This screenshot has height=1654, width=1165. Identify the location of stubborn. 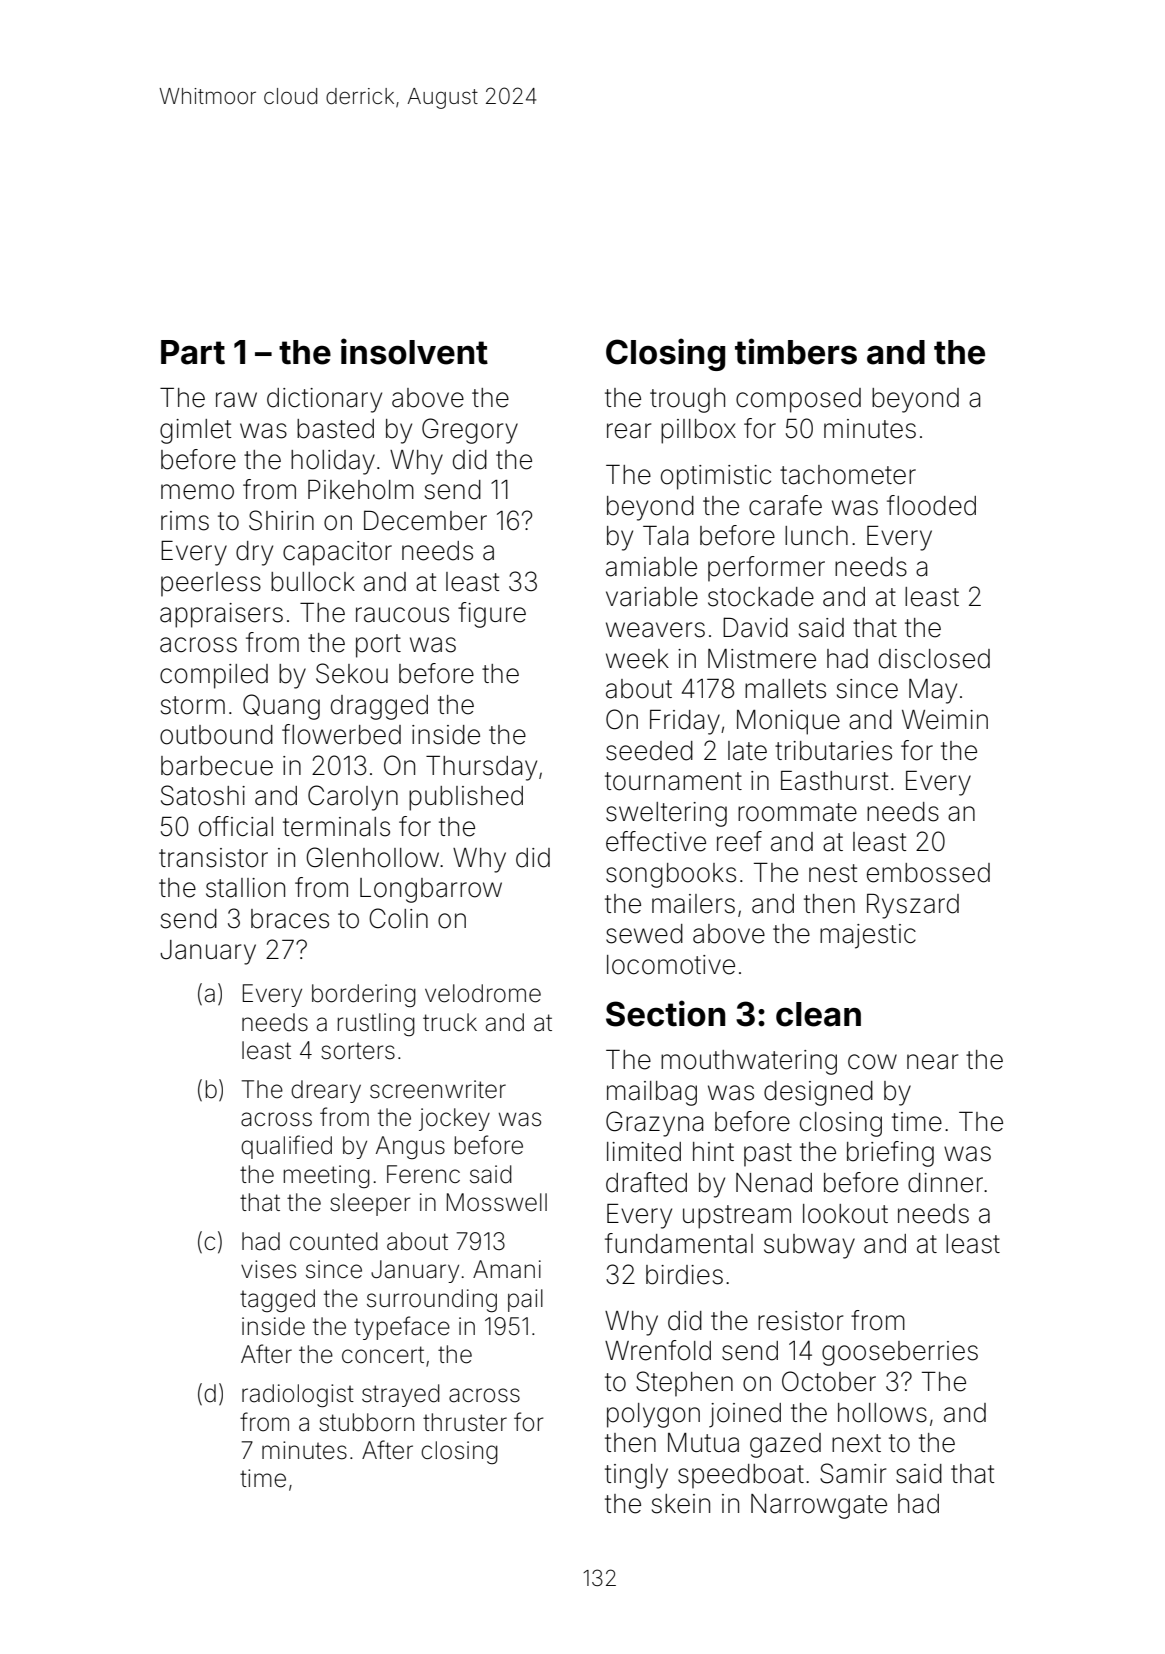
(366, 1422).
